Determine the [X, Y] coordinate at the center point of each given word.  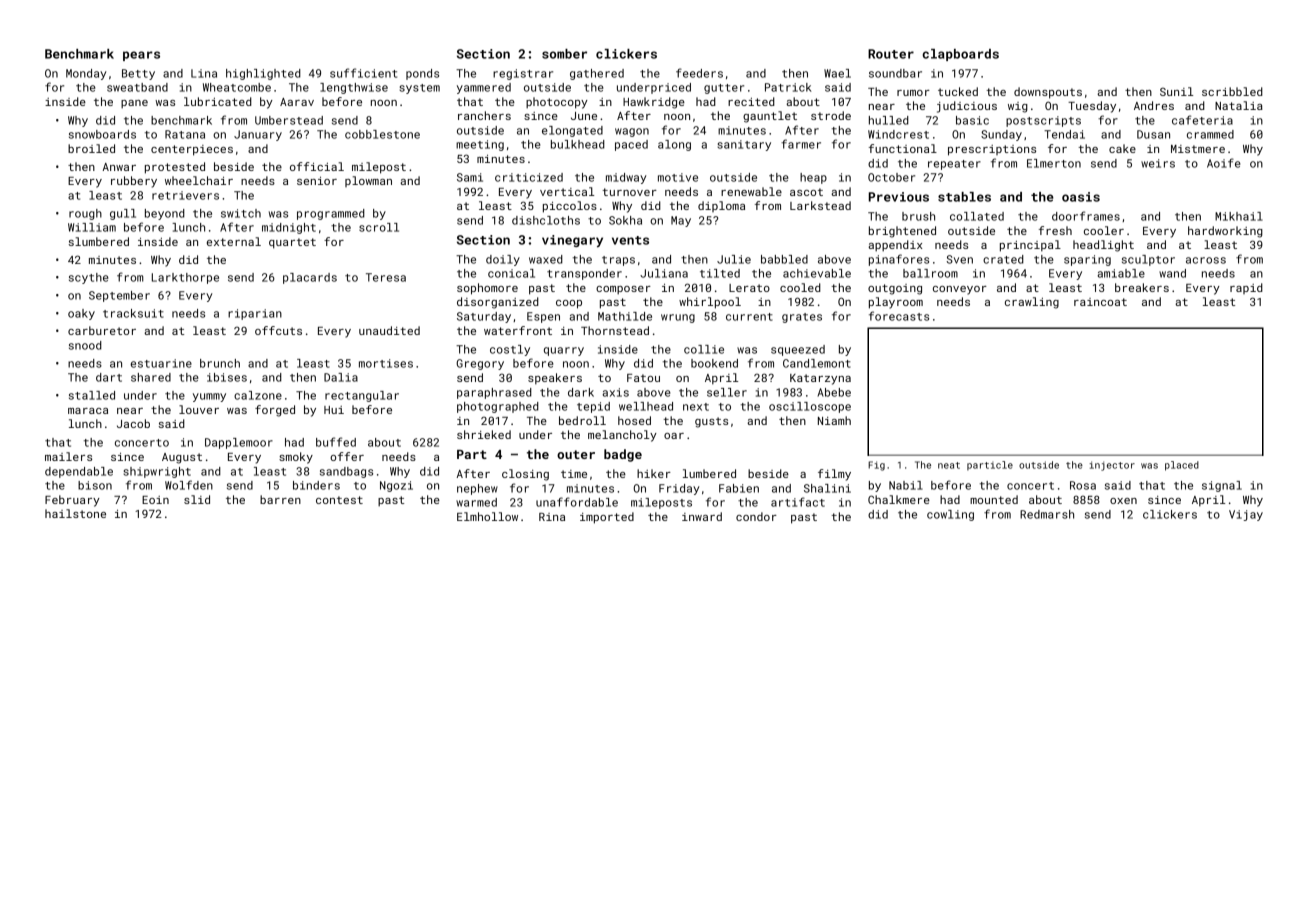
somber [564, 54]
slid [197, 499]
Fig [876, 466]
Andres [1154, 105]
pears [141, 56]
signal [1222, 486]
